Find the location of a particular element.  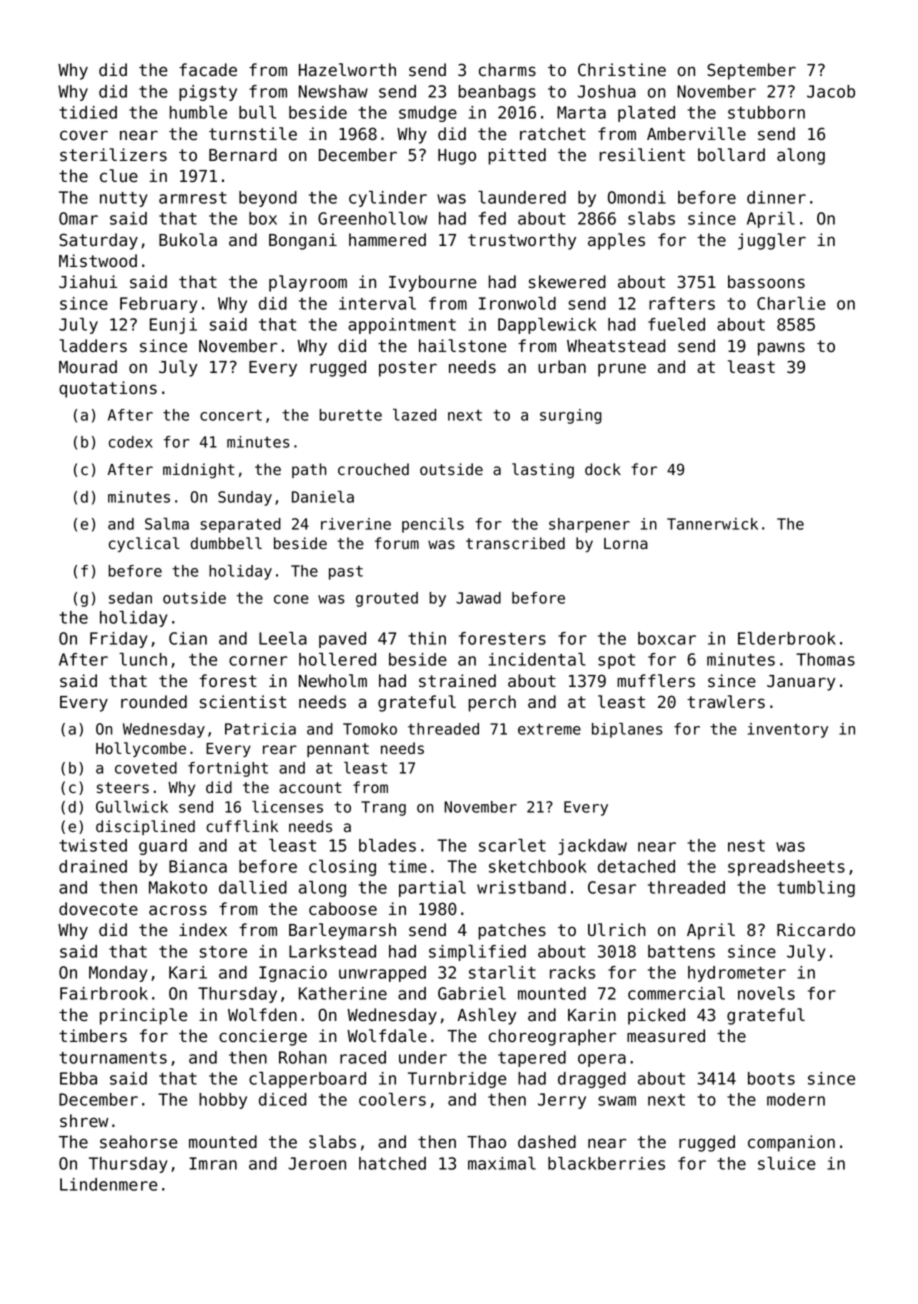

cyclical is located at coordinates (144, 544).
